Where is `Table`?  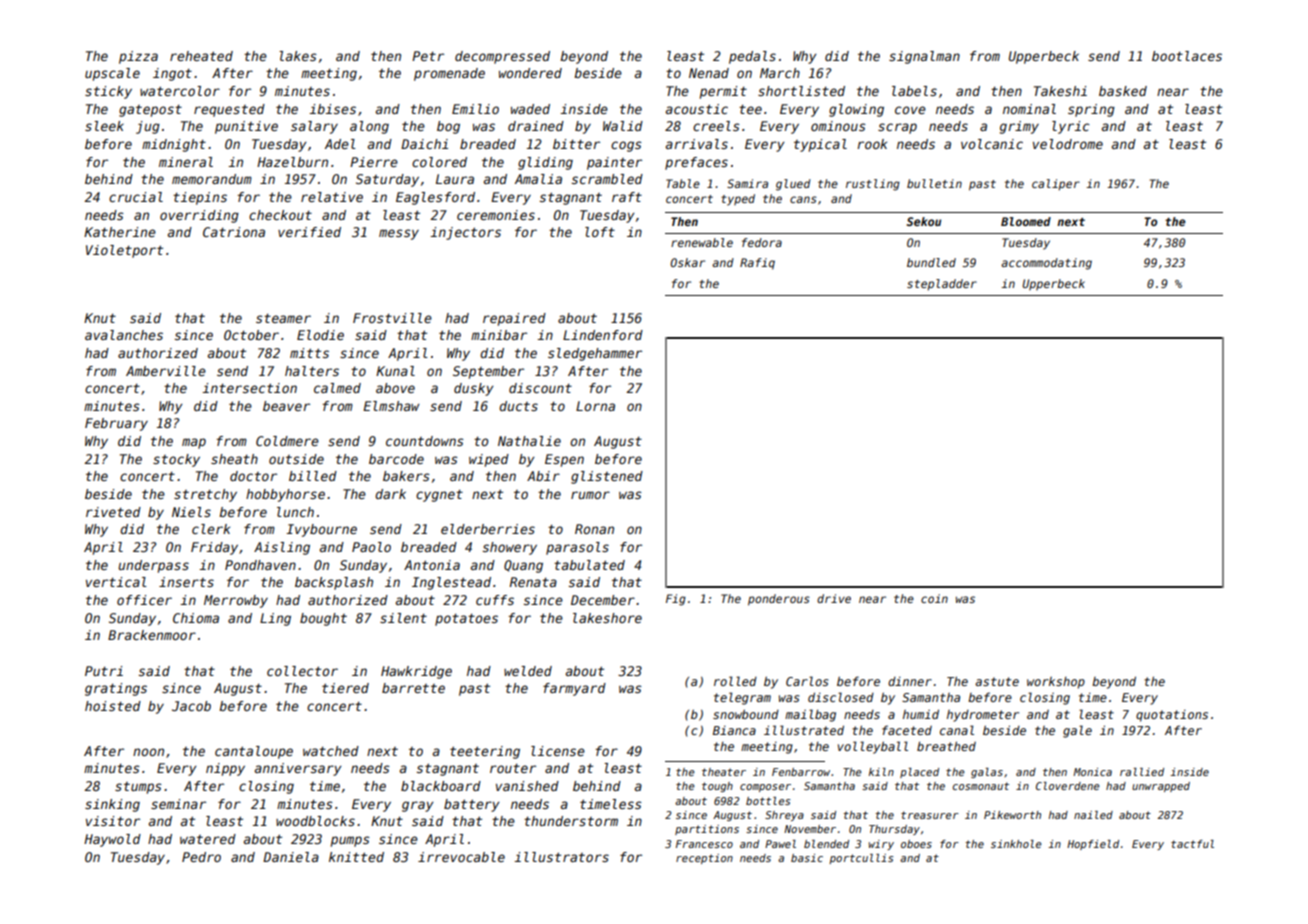
Table is located at coordinates (683, 183).
